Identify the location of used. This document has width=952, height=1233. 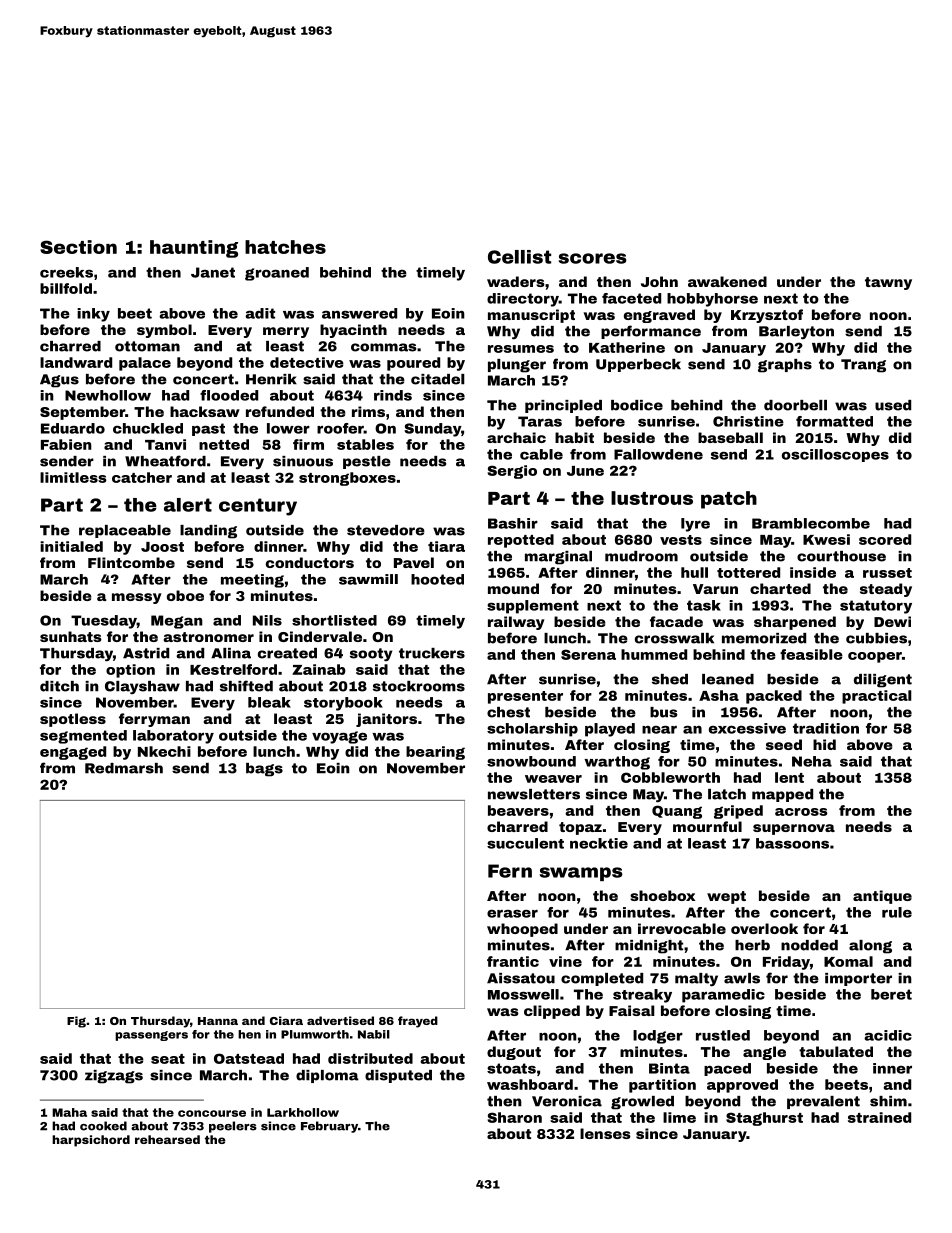
(893, 405).
